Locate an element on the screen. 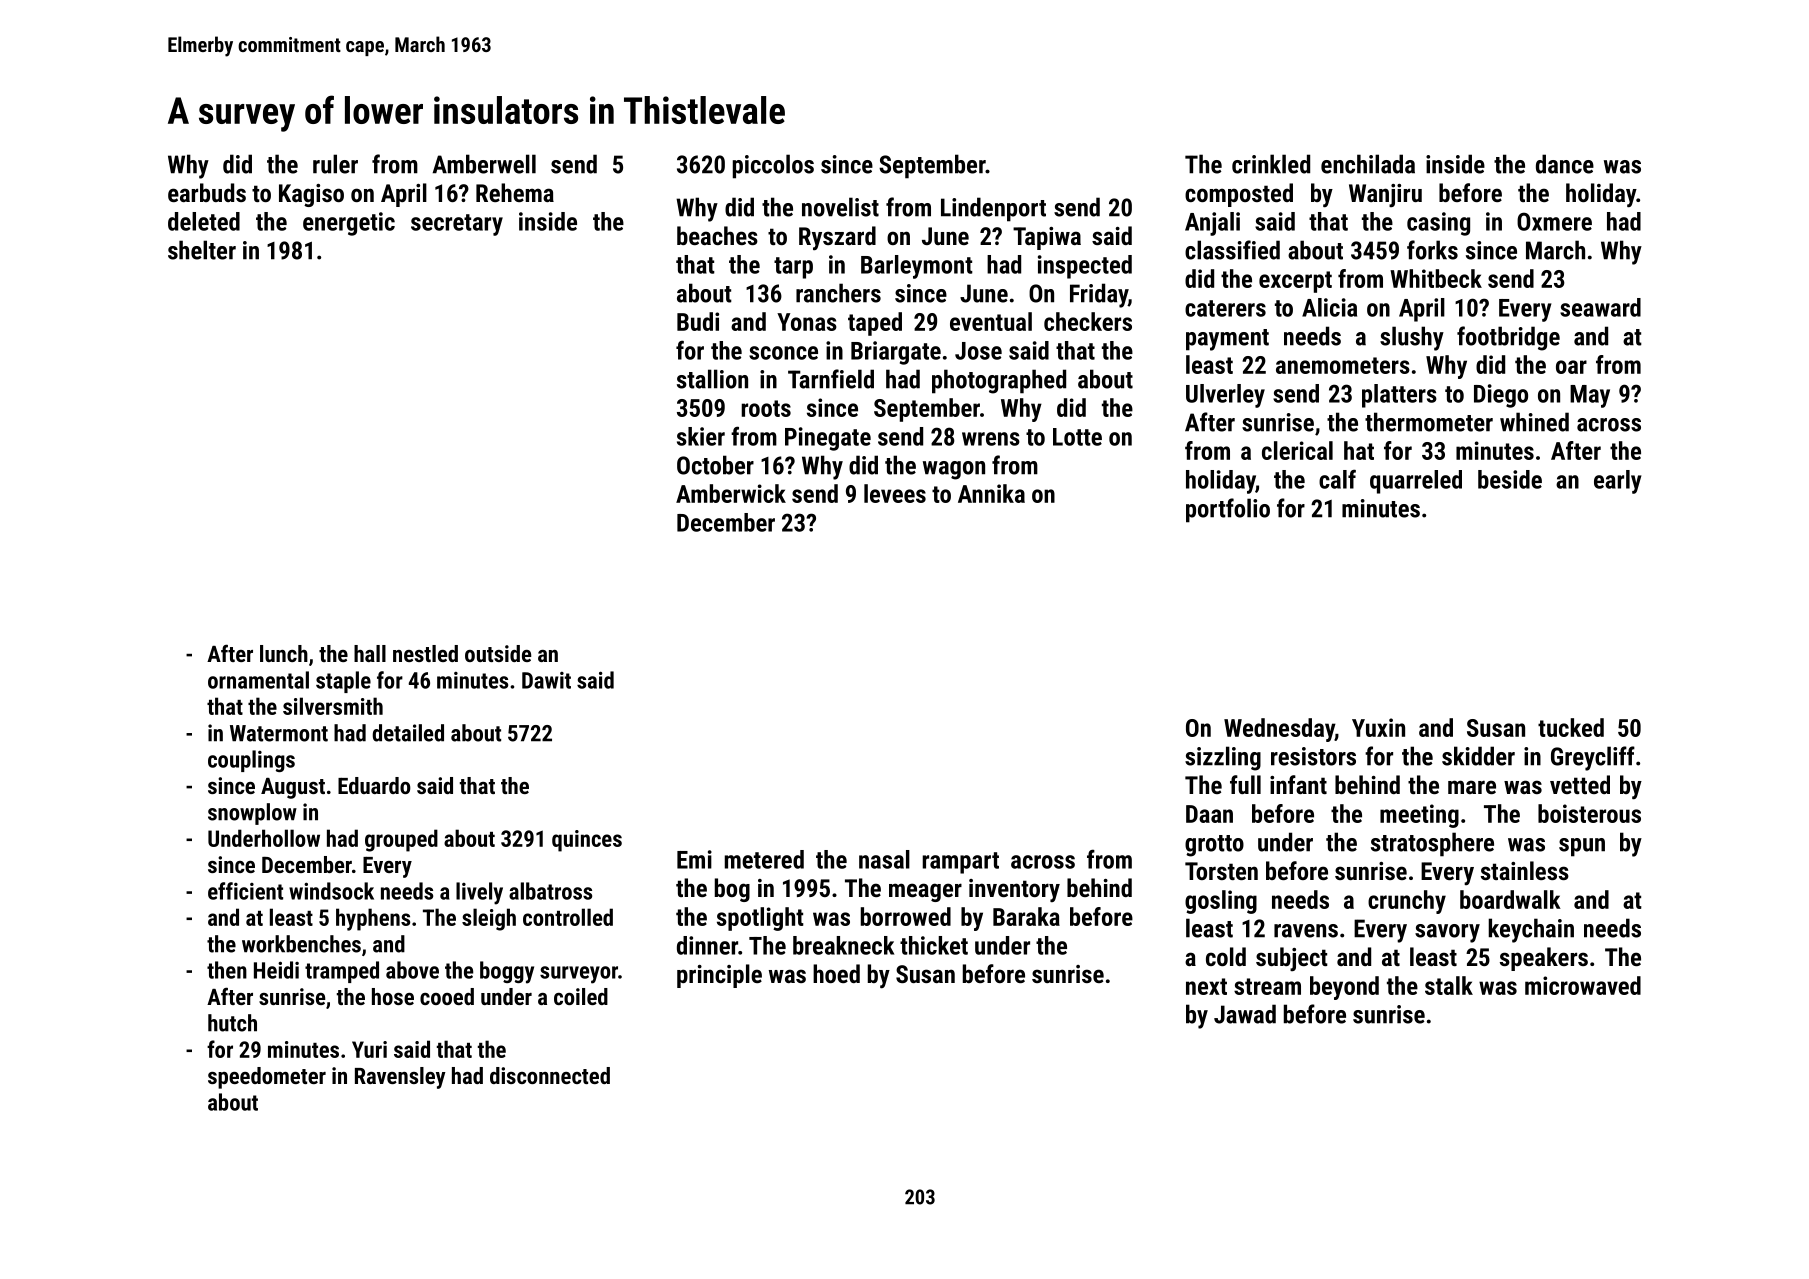 This screenshot has width=1809, height=1279. dance is located at coordinates (1565, 164).
